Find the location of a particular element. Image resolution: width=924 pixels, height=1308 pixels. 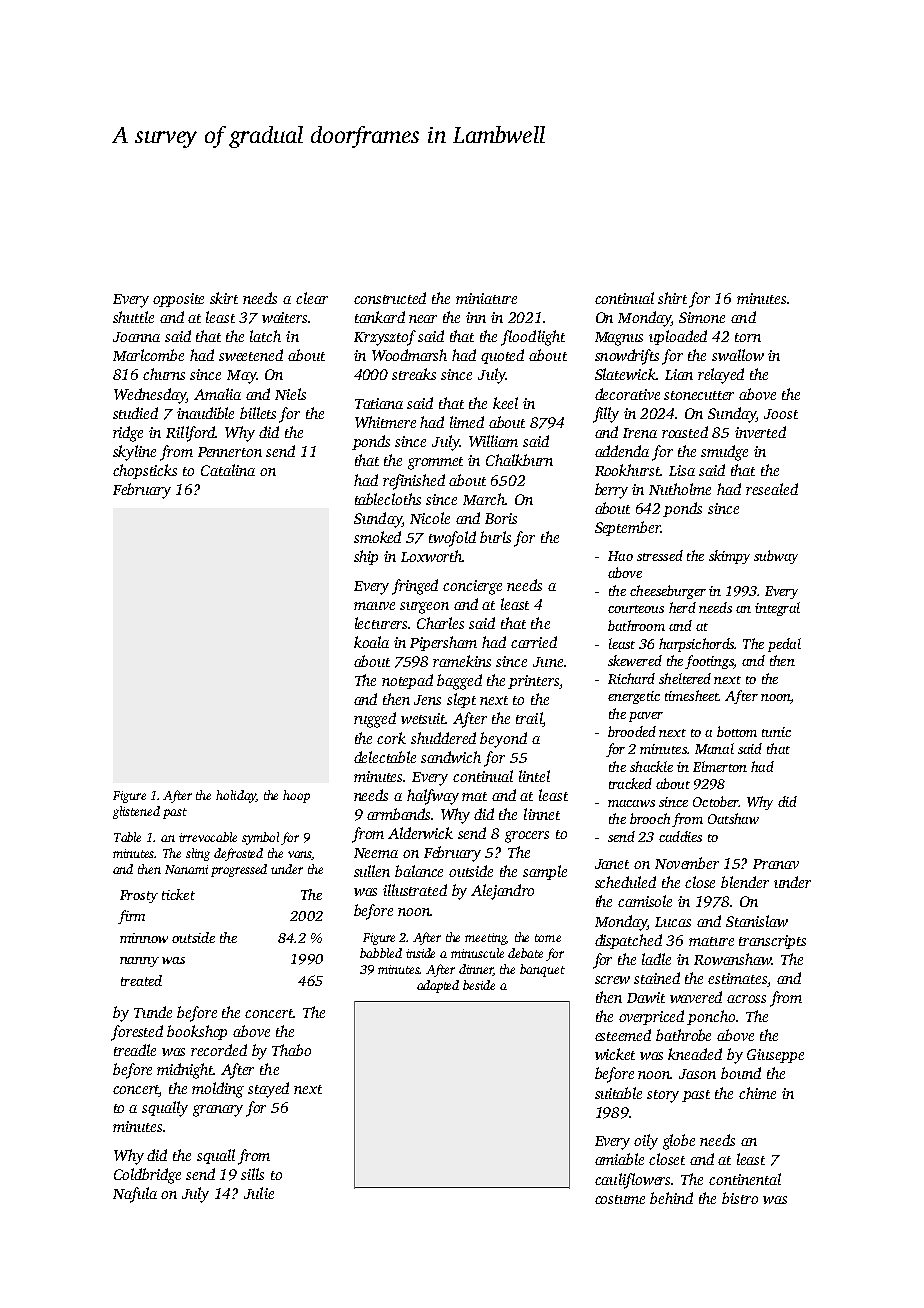

grocers is located at coordinates (527, 837).
